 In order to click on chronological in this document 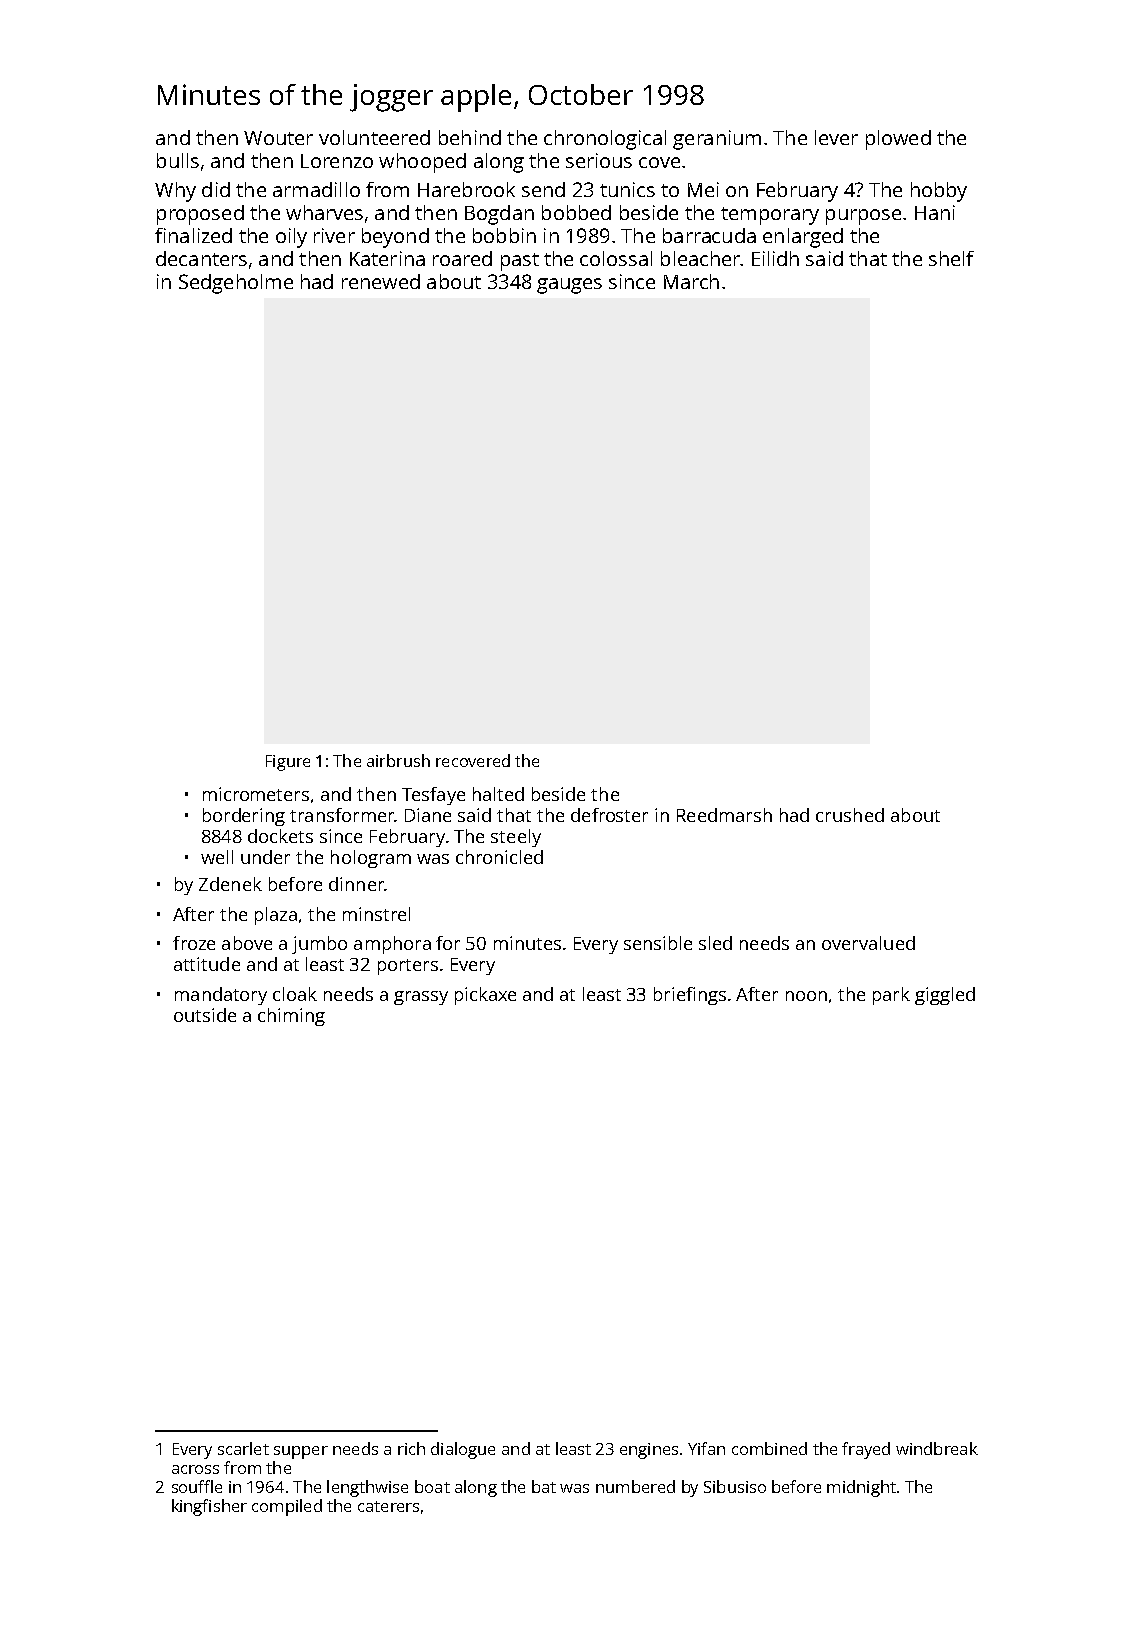, I will do `click(605, 140)`.
